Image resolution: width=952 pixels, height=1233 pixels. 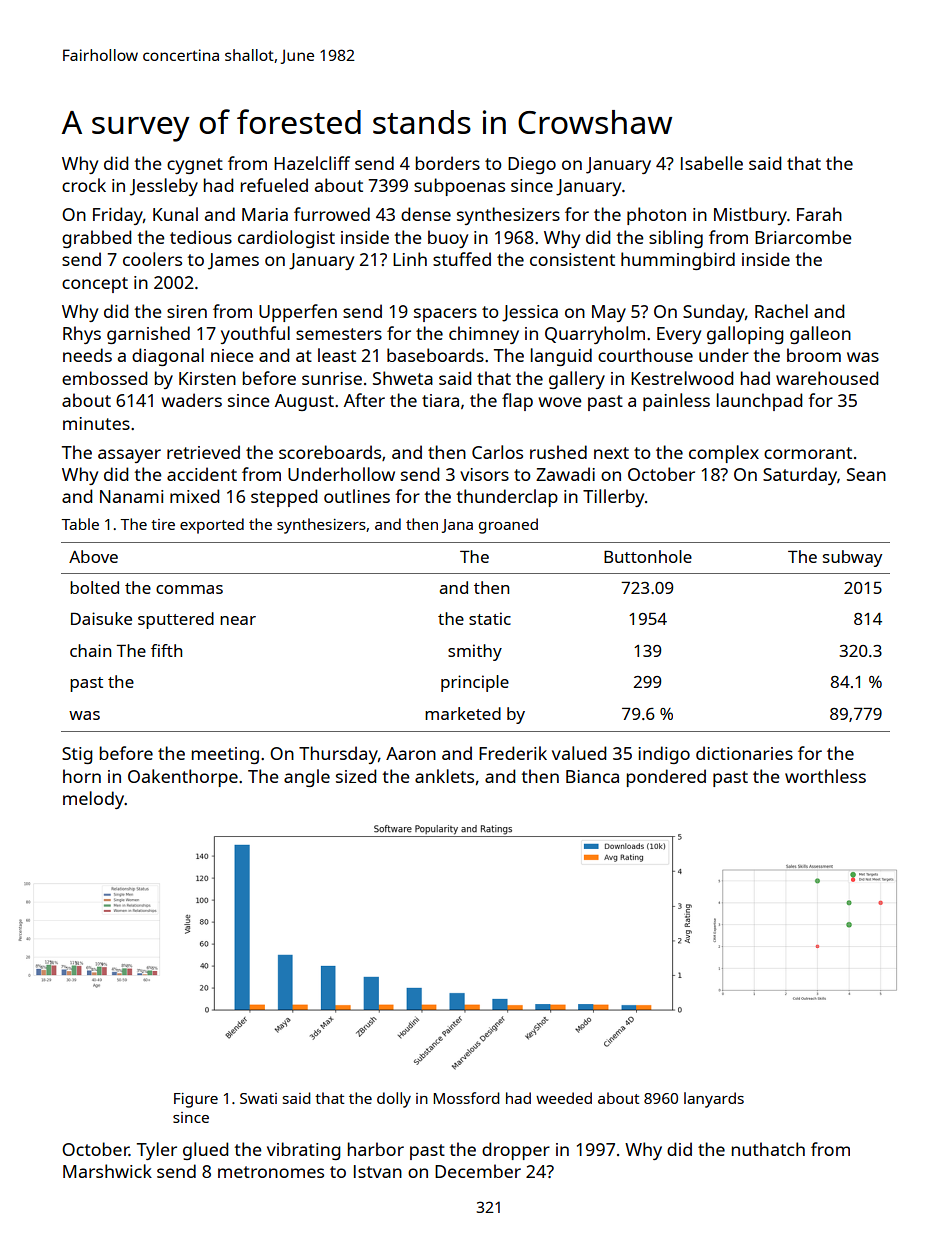 I want to click on anklets, so click(x=444, y=776).
